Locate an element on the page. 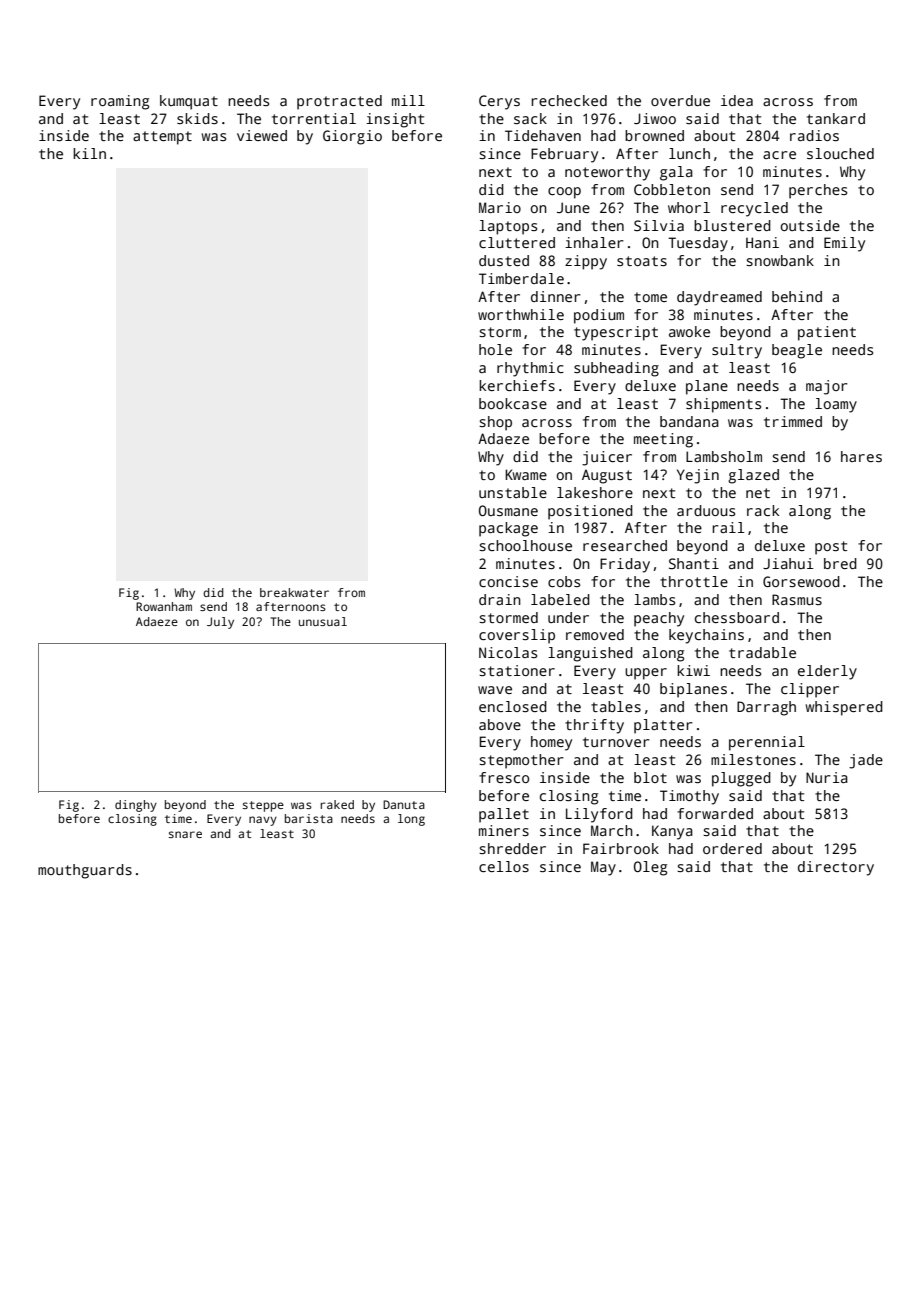 This page has width=924, height=1308. insight is located at coordinates (395, 120).
